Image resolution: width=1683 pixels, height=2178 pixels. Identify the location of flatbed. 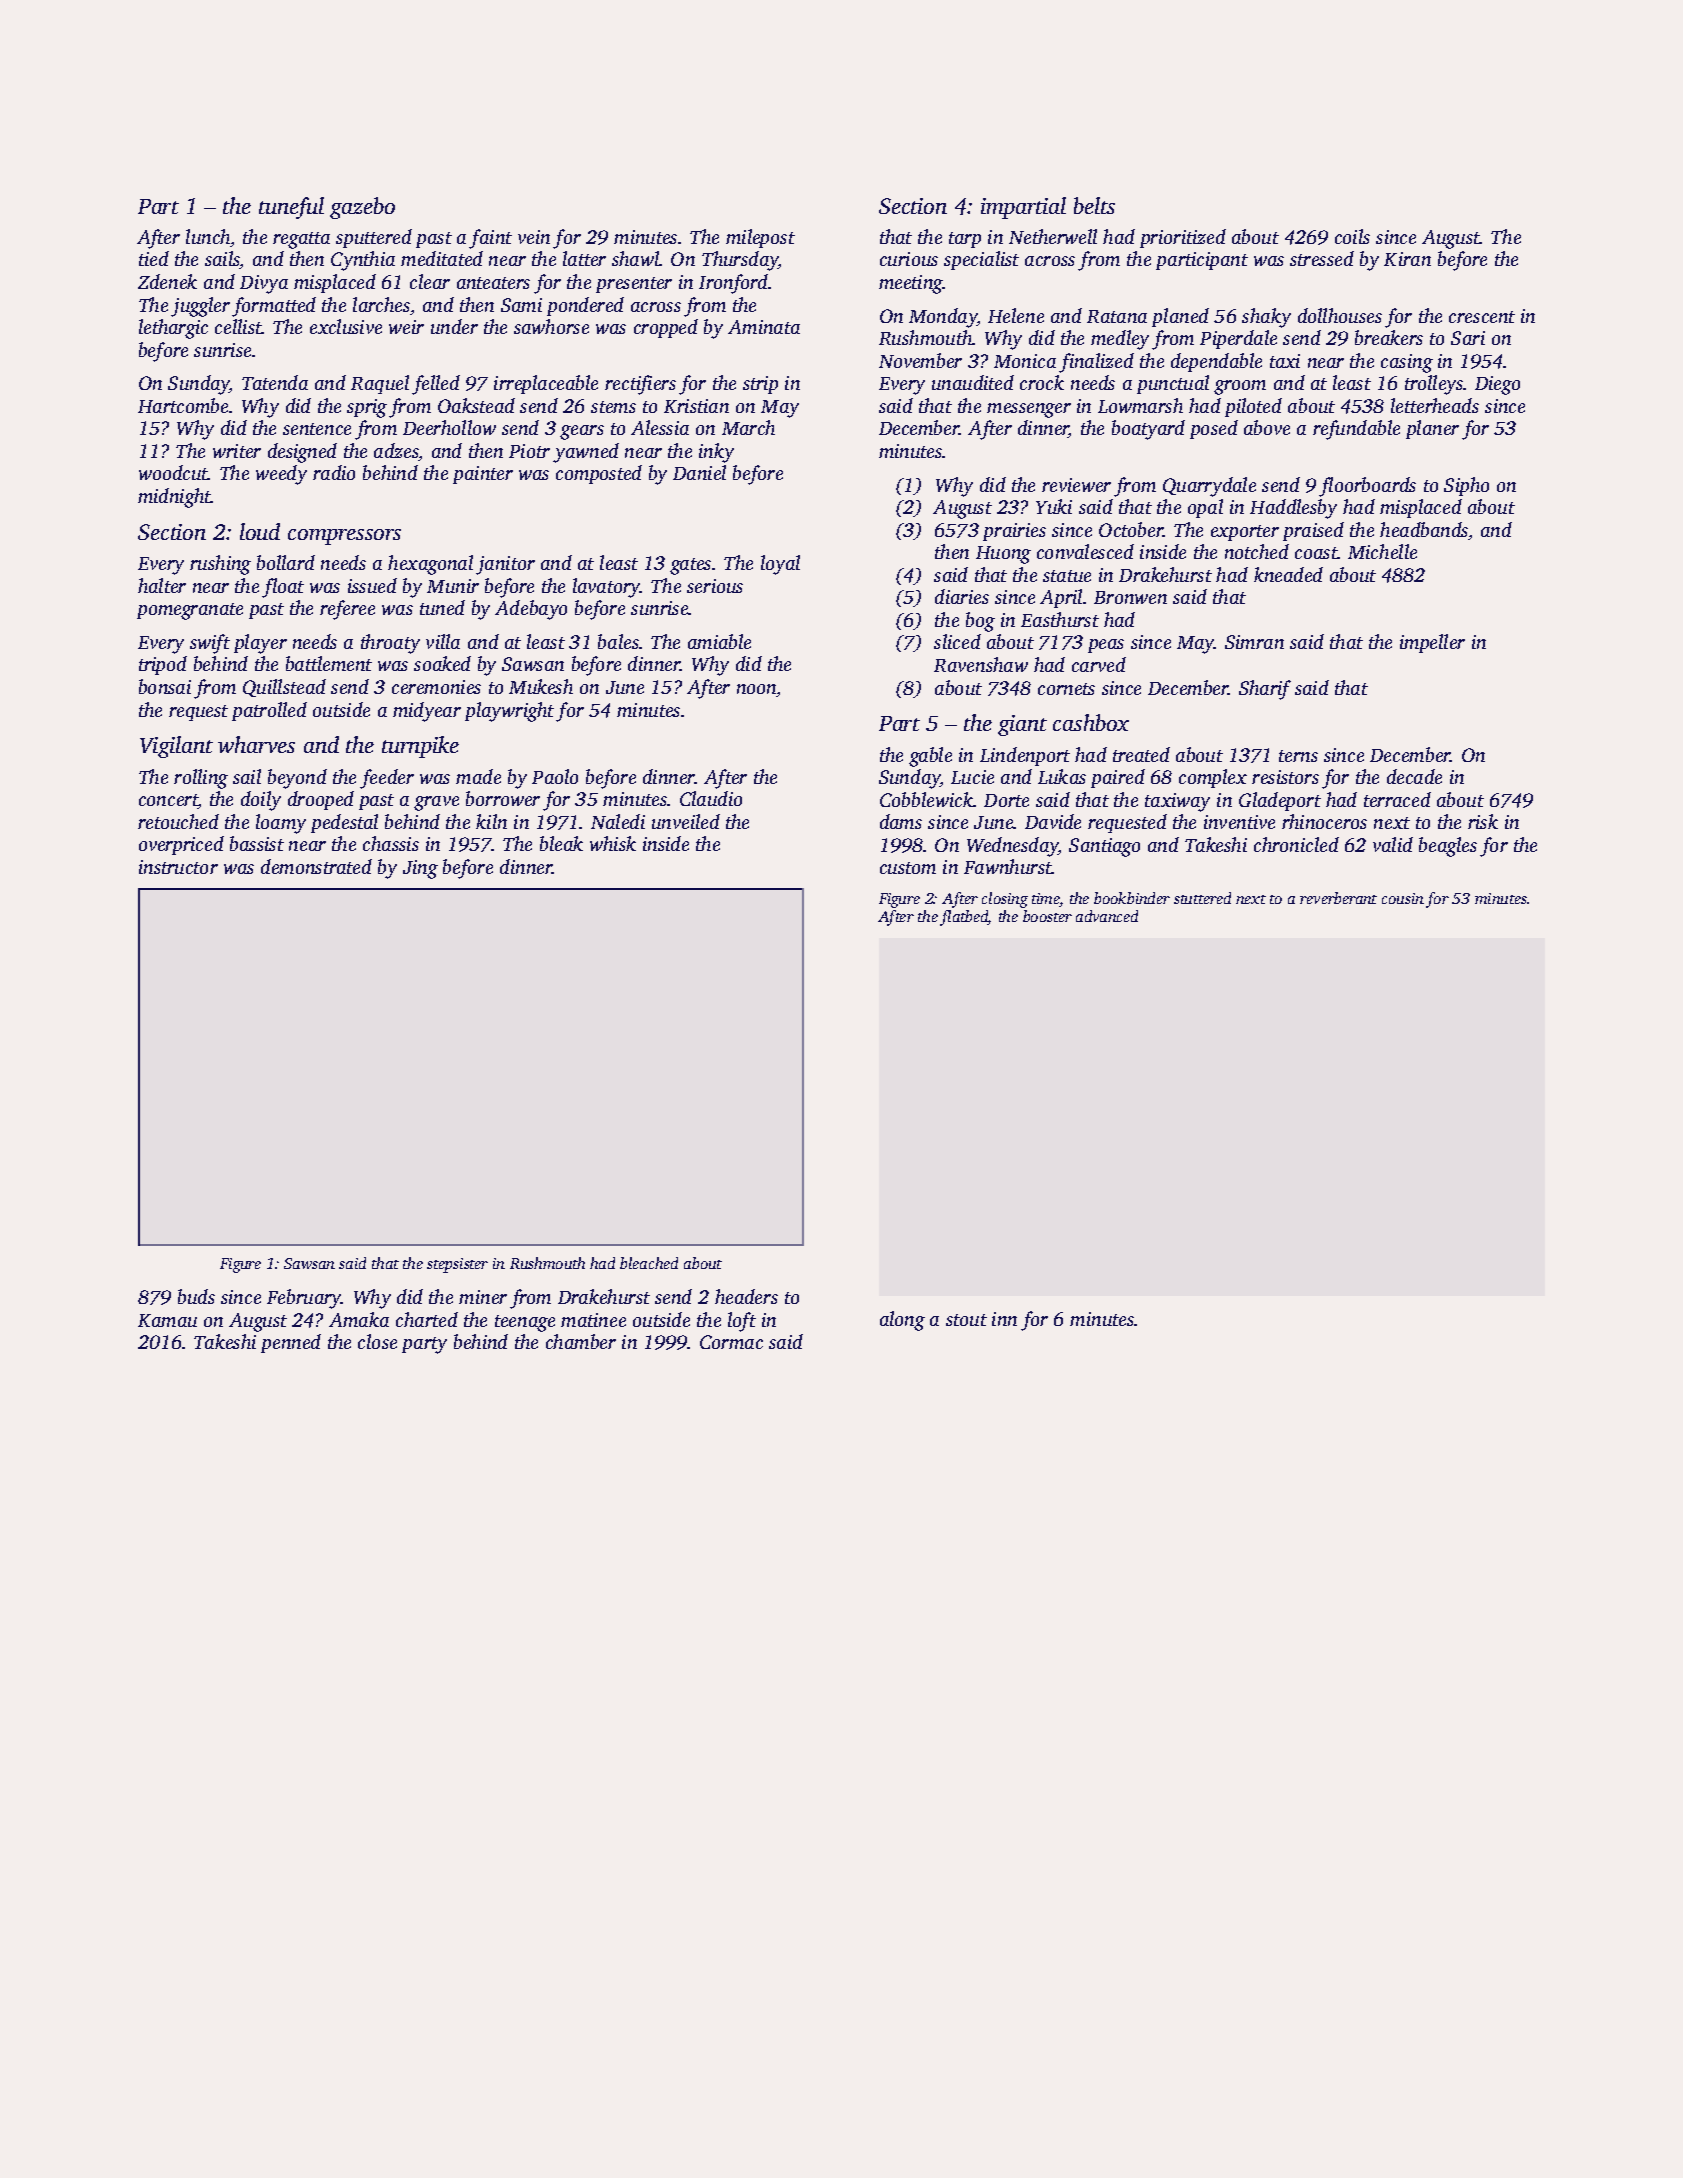
(964, 918).
